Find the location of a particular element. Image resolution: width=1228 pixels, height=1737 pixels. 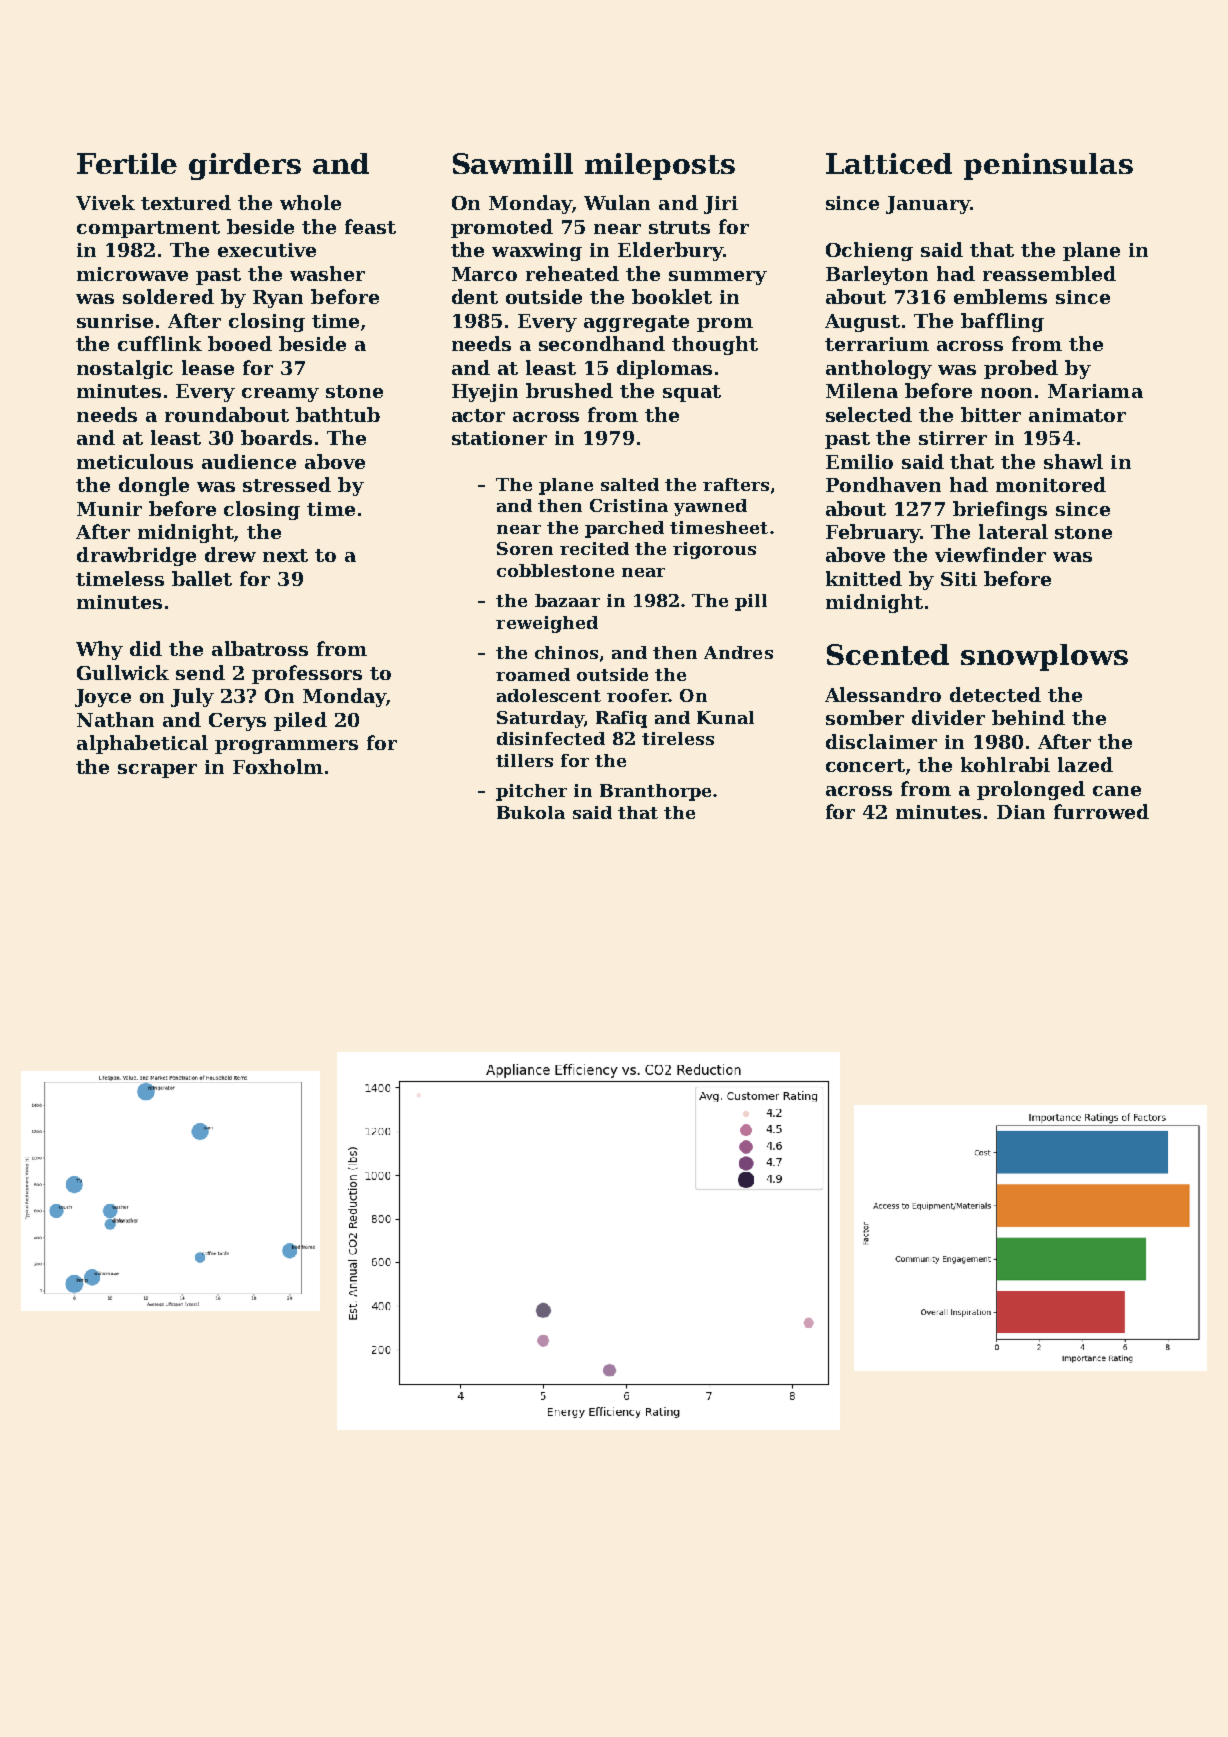

drew is located at coordinates (230, 554).
